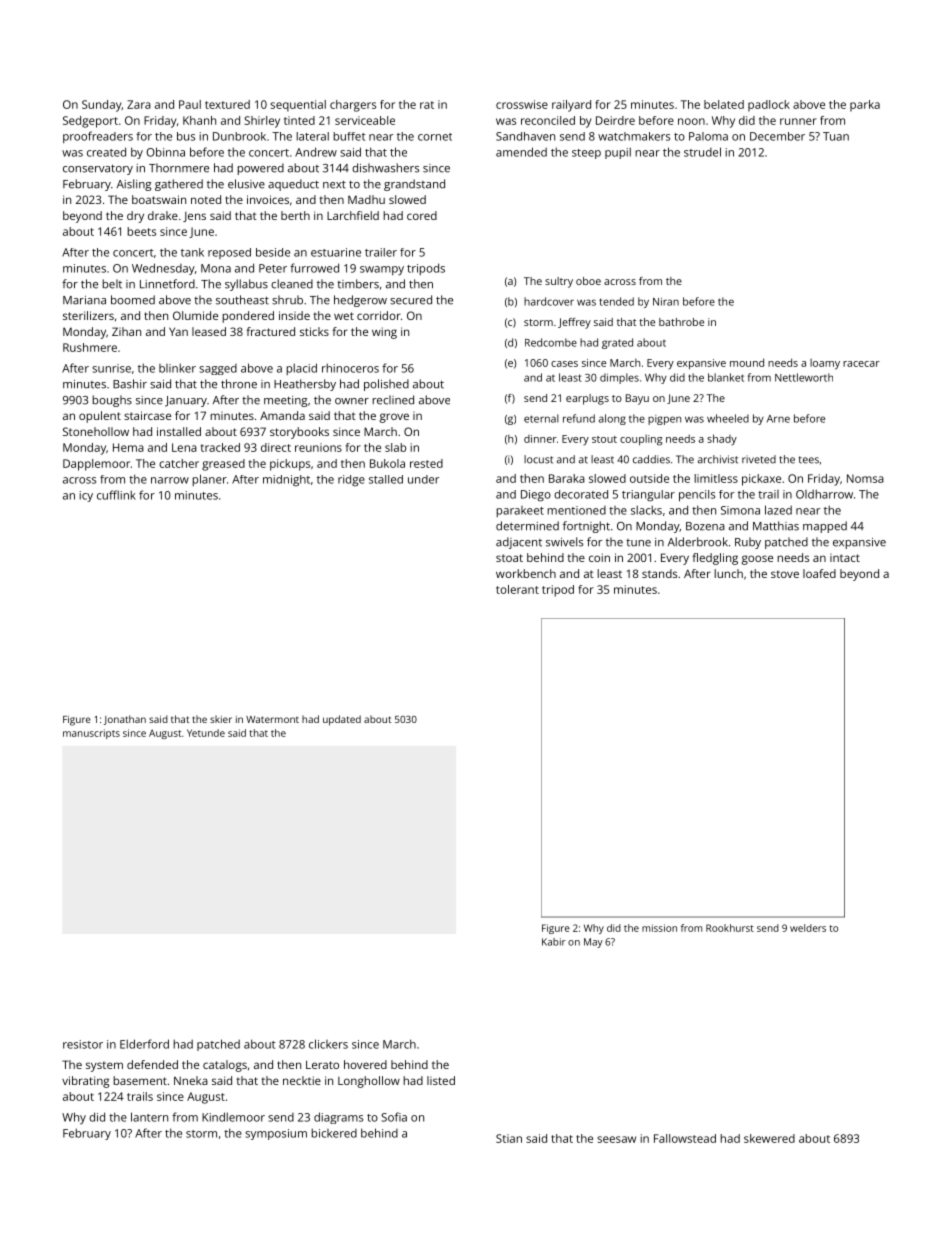 This document has height=1233, width=952. Describe the element at coordinates (824, 494) in the document. I see `Oldharrow` at that location.
